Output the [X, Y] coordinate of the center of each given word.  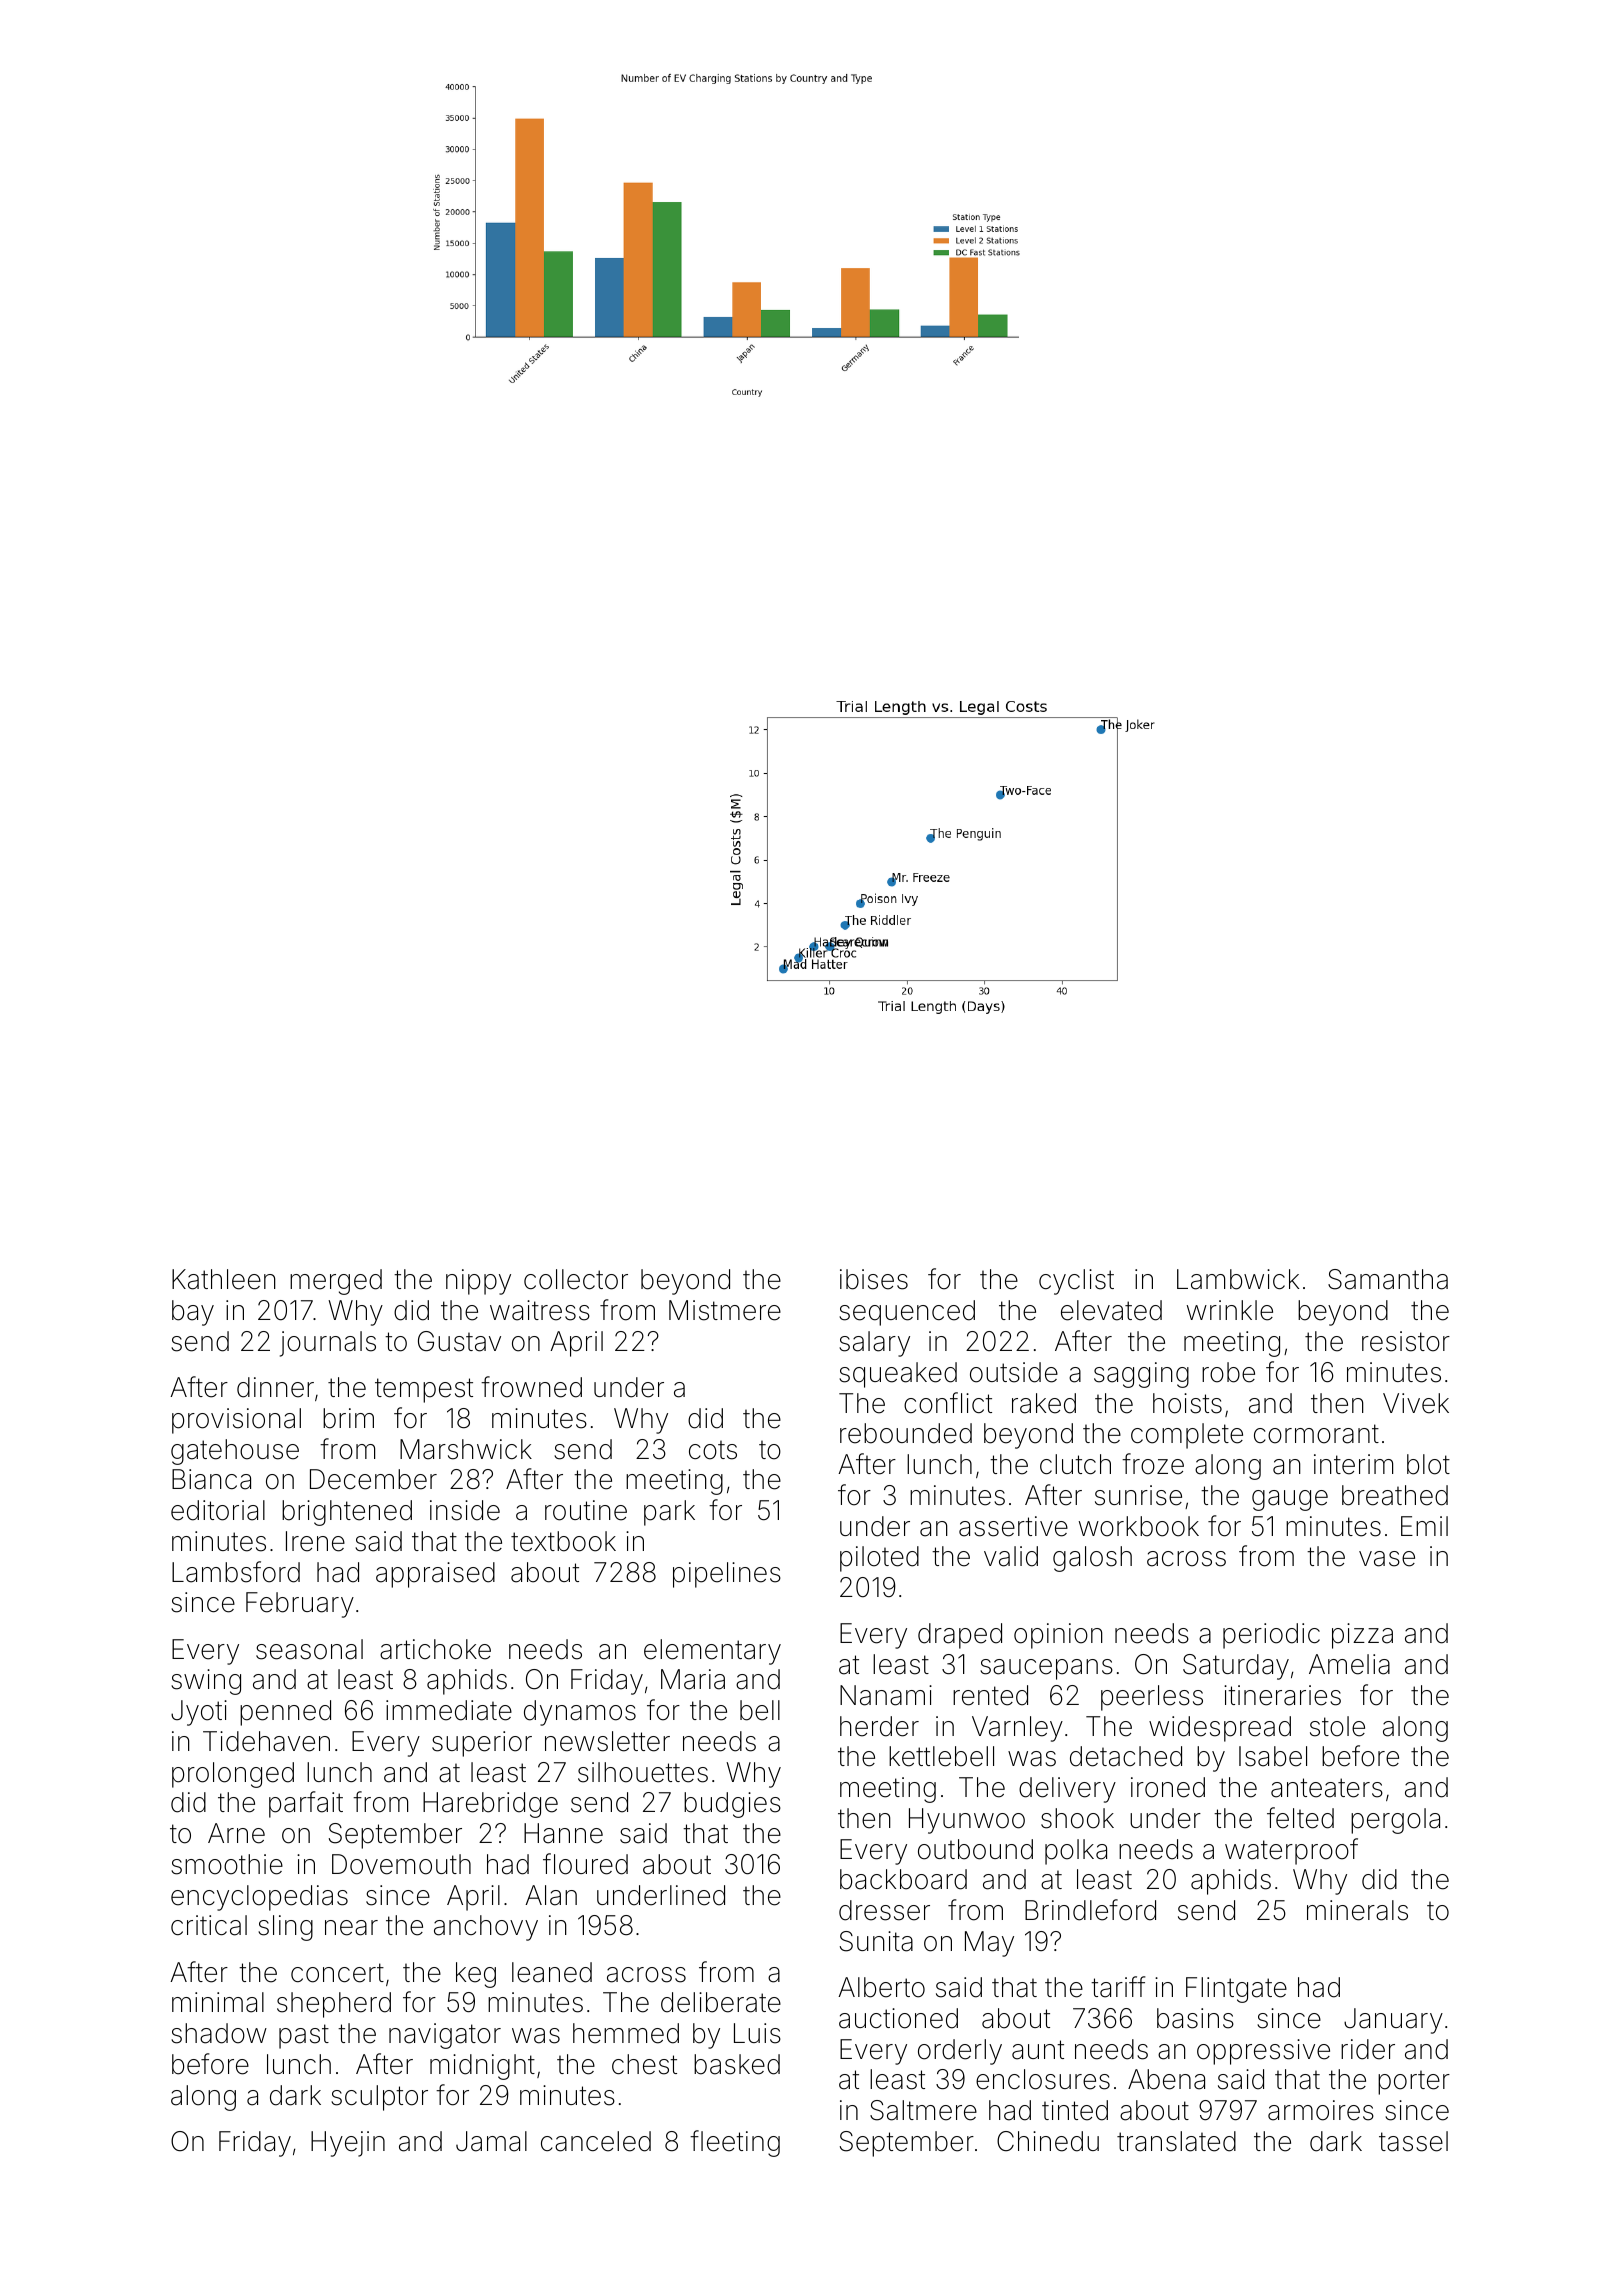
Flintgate [1236, 1990]
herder [879, 1726]
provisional [236, 1421]
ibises [874, 1279]
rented [990, 1695]
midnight [482, 2067]
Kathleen [224, 1279]
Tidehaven [266, 1741]
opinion [1058, 1636]
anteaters [1327, 1788]
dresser [884, 1910]
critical [209, 1925]
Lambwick [1238, 1279]
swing [206, 1682]
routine [586, 1510]
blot [1428, 1464]
